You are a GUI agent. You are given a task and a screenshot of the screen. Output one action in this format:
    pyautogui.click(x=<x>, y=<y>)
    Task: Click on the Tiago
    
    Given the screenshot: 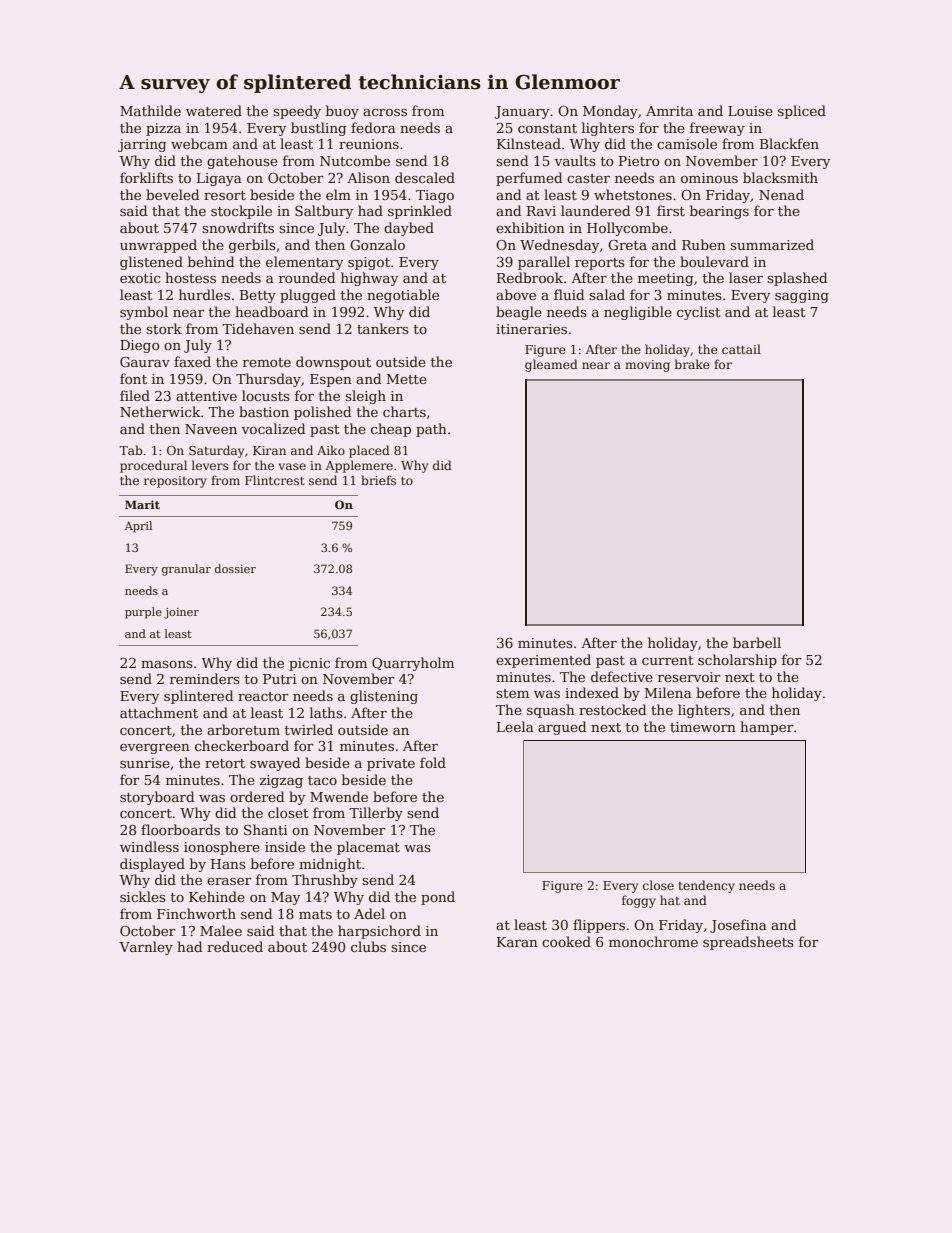 What is the action you would take?
    pyautogui.click(x=435, y=196)
